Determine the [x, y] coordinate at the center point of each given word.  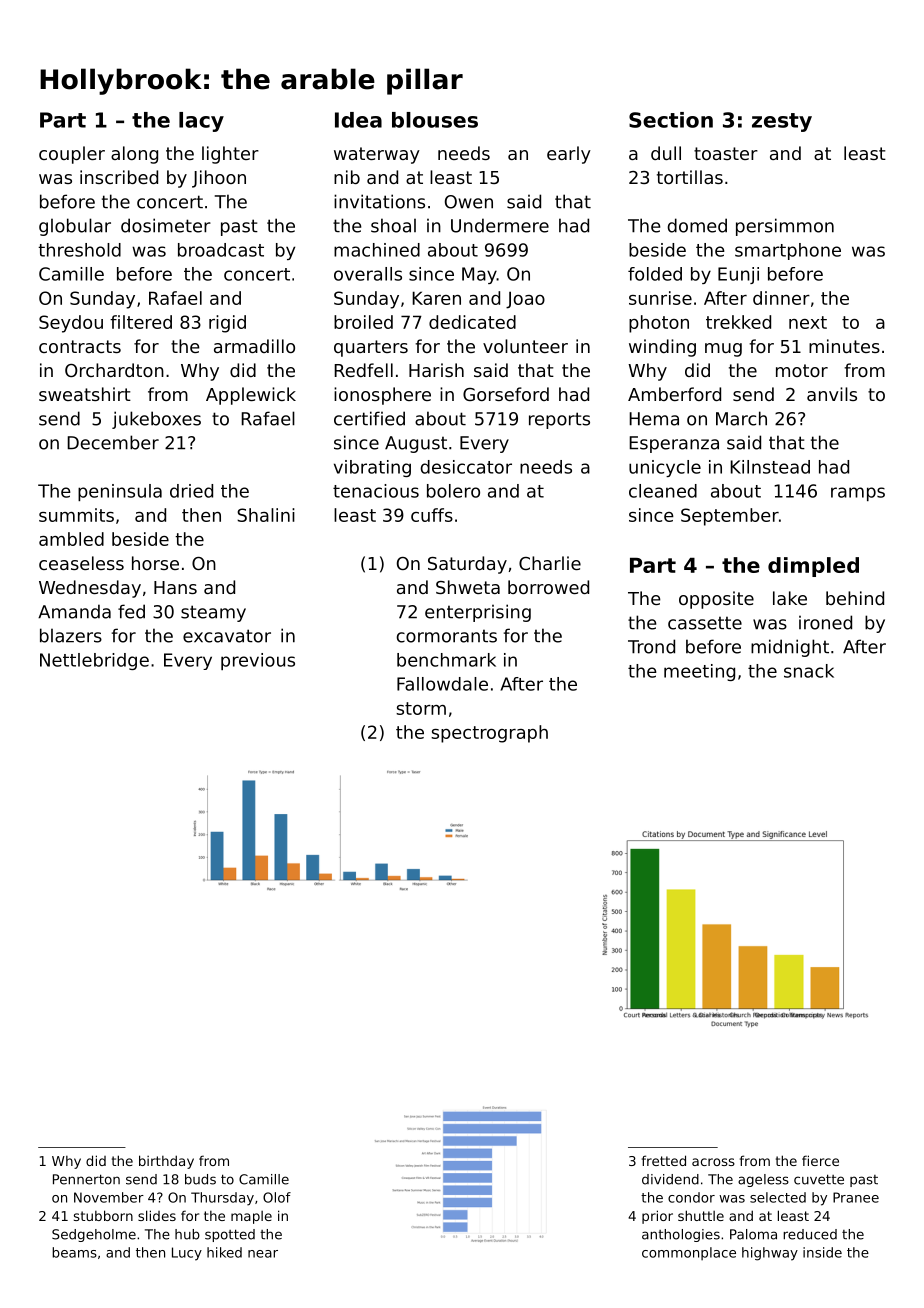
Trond [651, 646]
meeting [699, 672]
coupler [72, 155]
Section [671, 120]
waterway [377, 155]
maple [251, 1217]
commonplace [689, 1253]
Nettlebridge [94, 661]
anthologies [681, 1235]
